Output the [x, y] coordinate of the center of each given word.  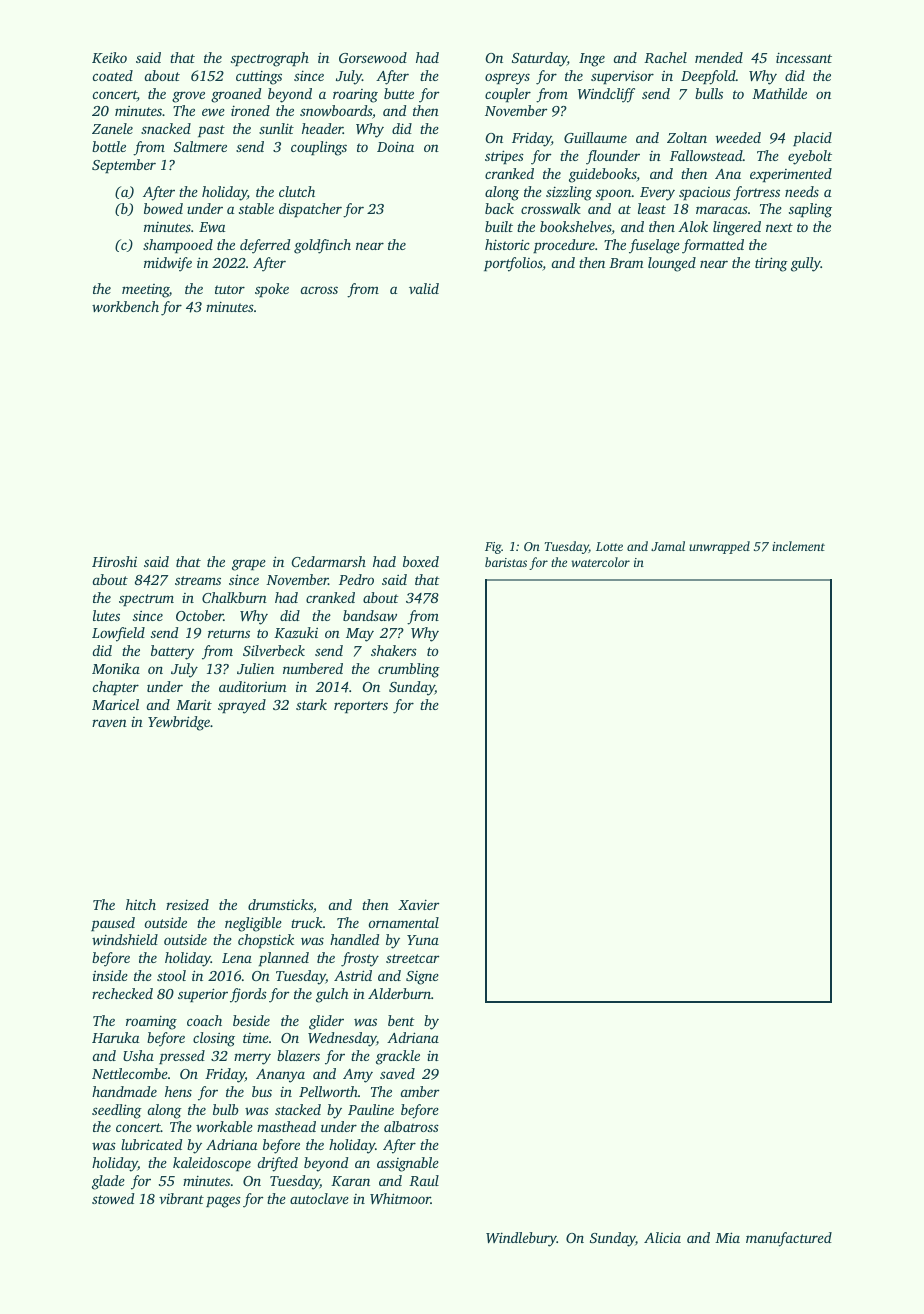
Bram [626, 263]
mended [719, 57]
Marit [194, 704]
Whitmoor [400, 1198]
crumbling [409, 670]
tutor [230, 289]
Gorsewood [373, 57]
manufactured [789, 1239]
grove [188, 97]
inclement [798, 546]
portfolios [513, 264]
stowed [113, 1198]
